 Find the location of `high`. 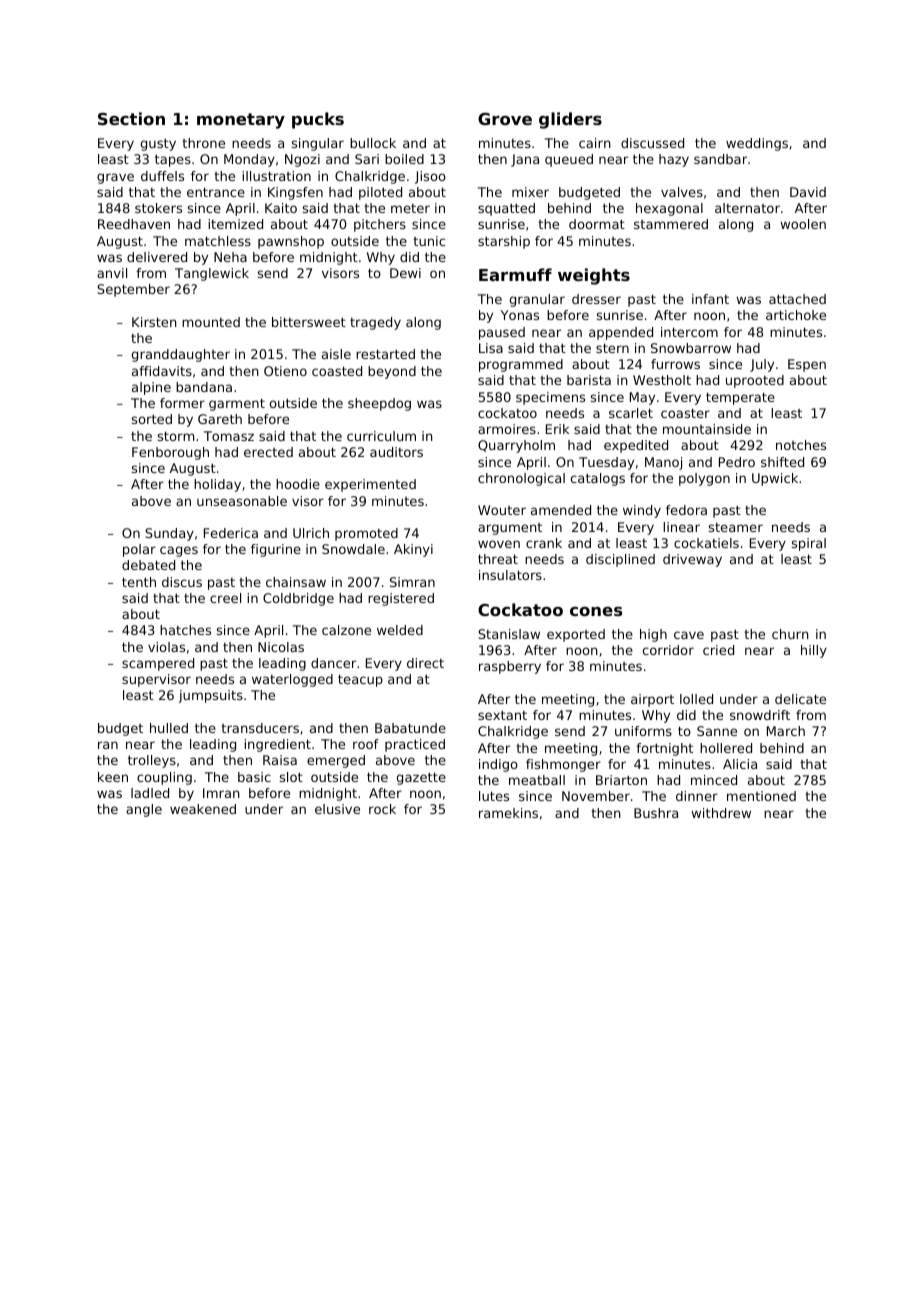

high is located at coordinates (653, 635).
